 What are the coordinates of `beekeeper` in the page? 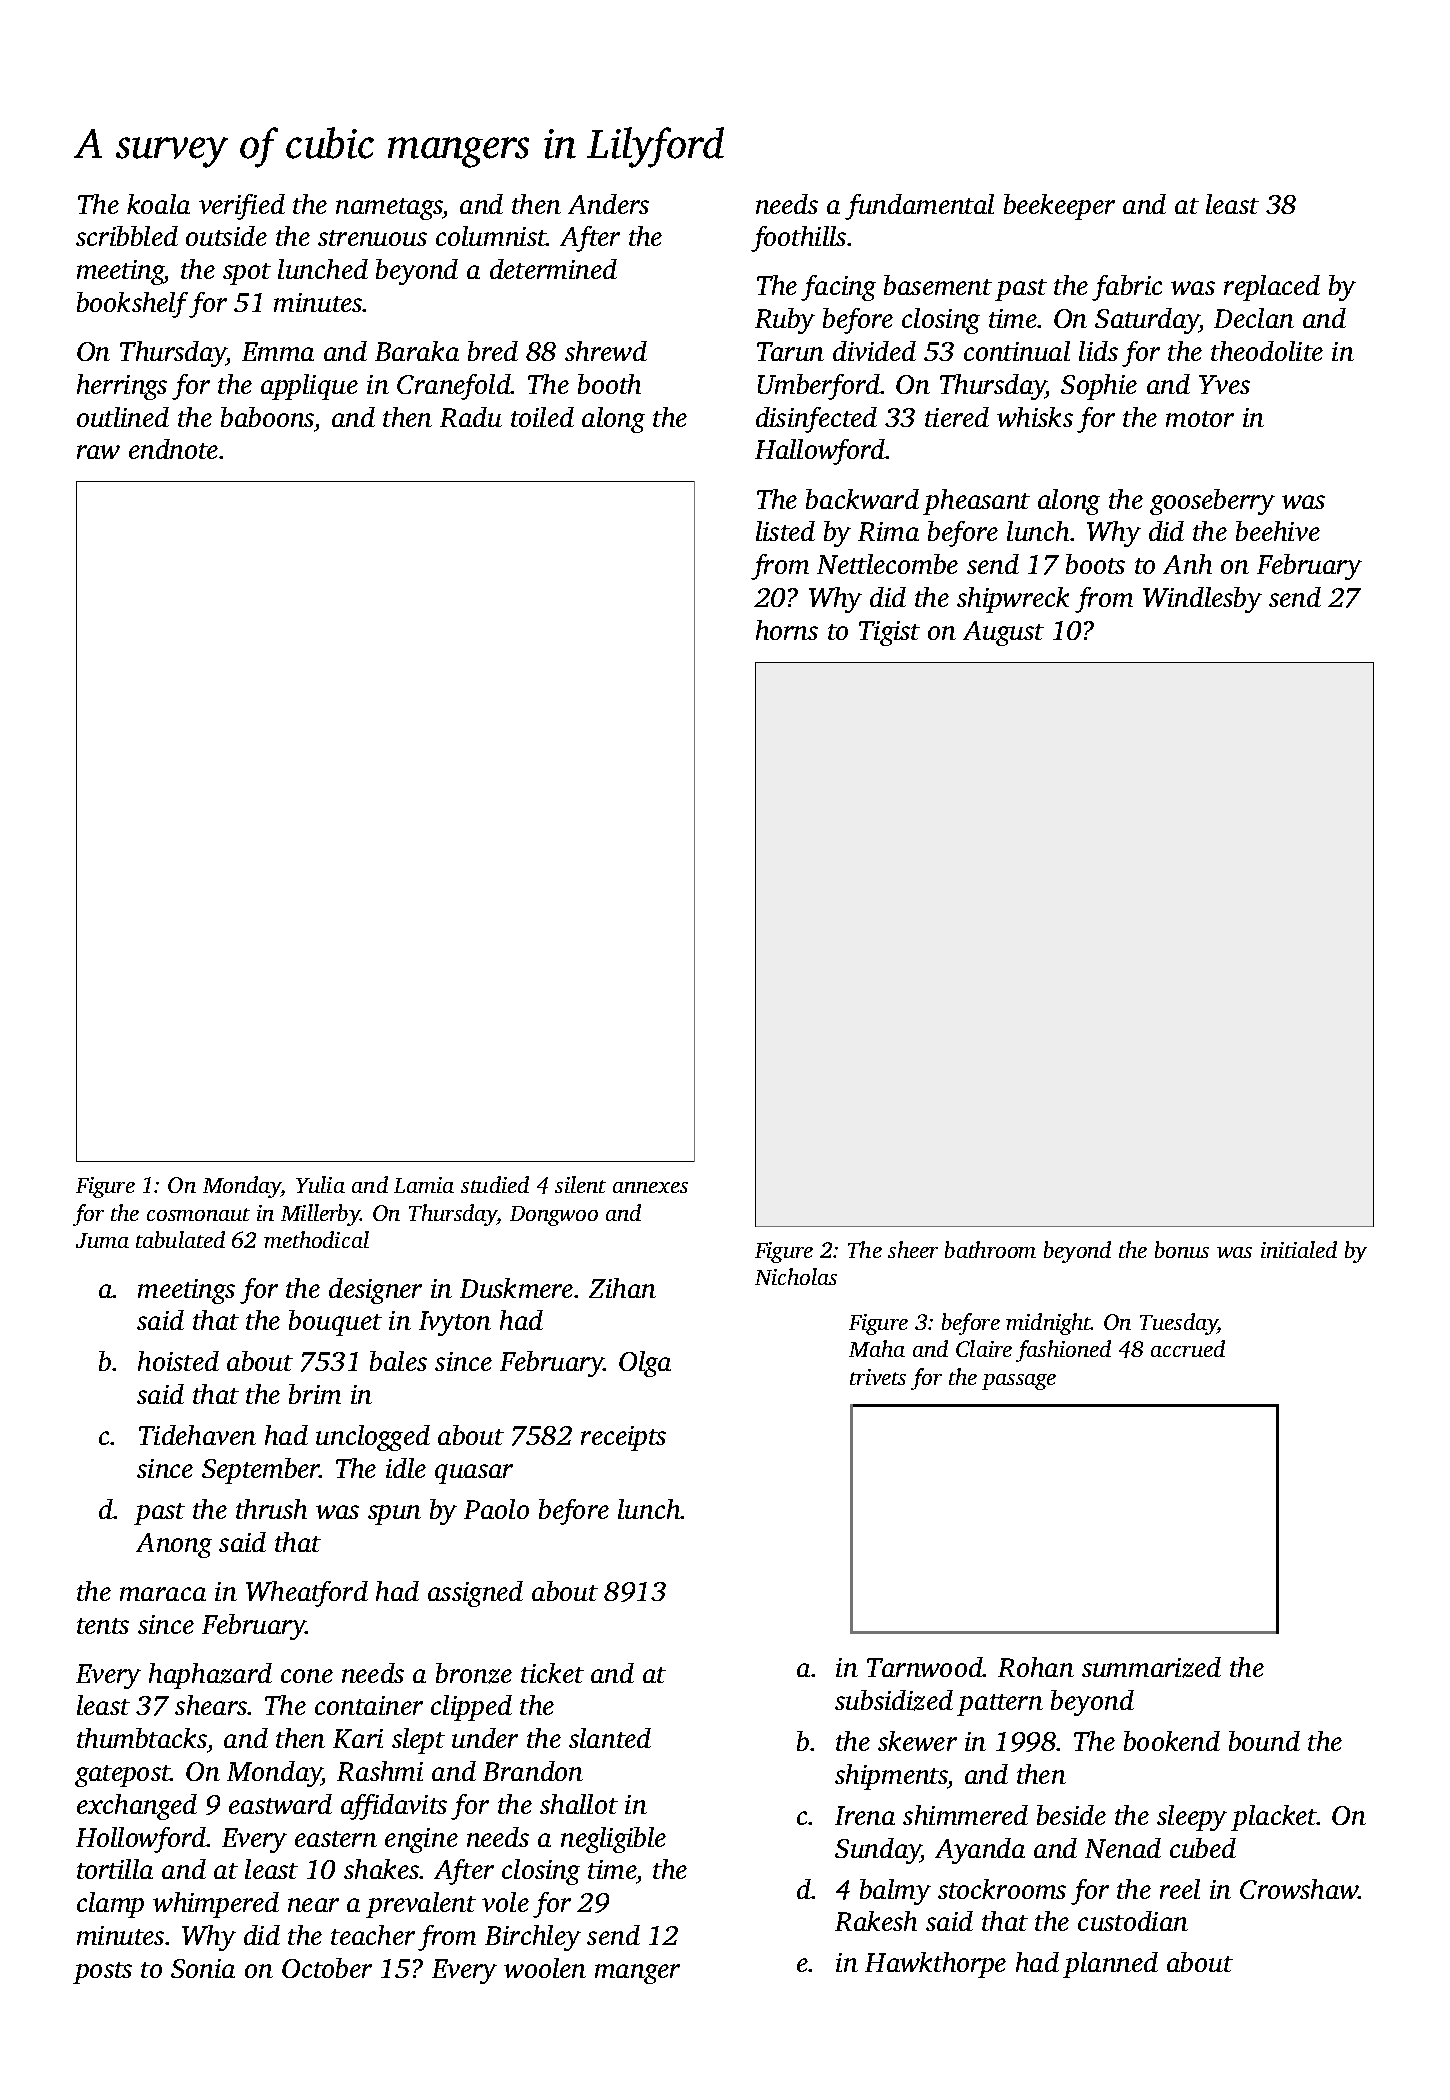 It's located at (1059, 207).
